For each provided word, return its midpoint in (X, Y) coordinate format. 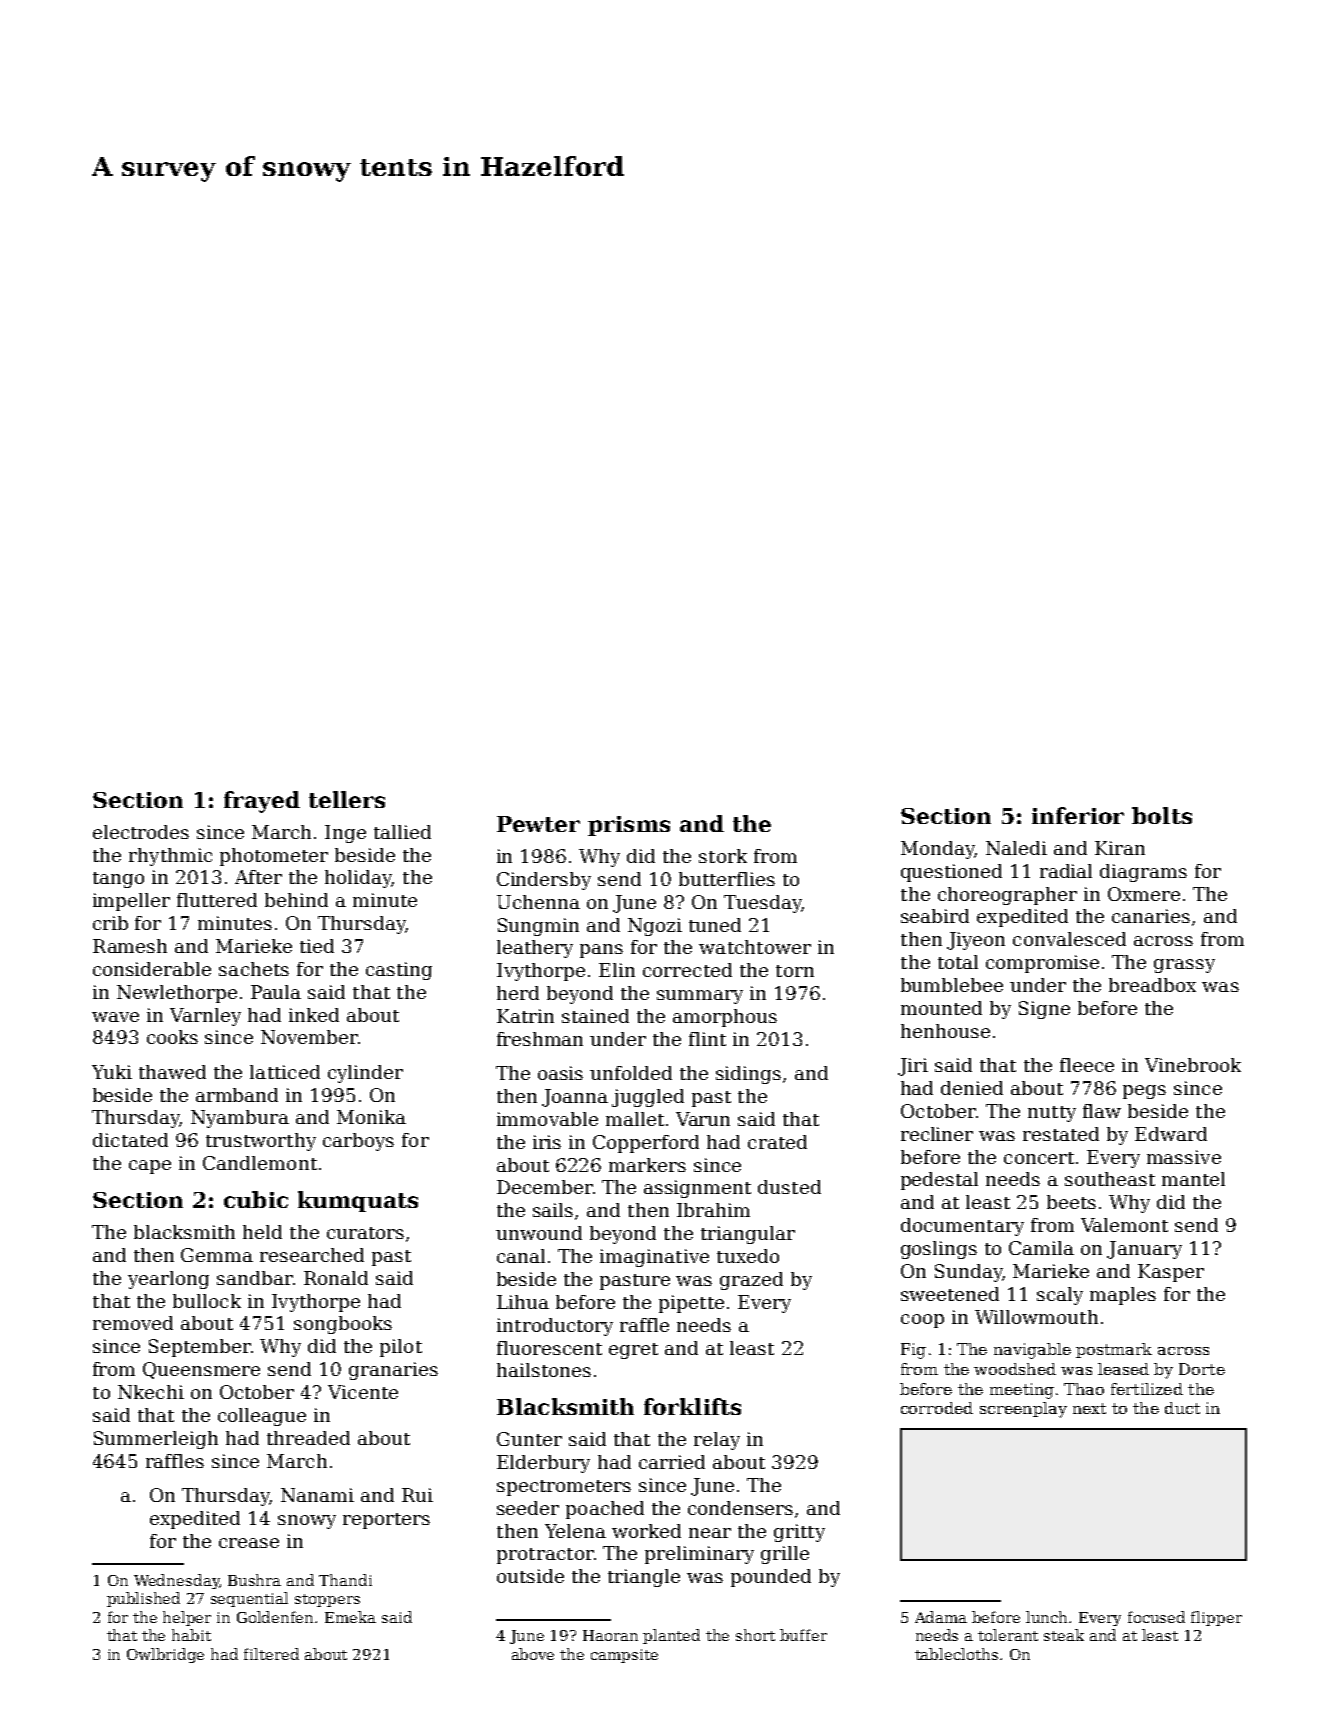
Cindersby (544, 881)
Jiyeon (976, 941)
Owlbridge (165, 1655)
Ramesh (130, 946)
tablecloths (956, 1654)
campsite (624, 1656)
